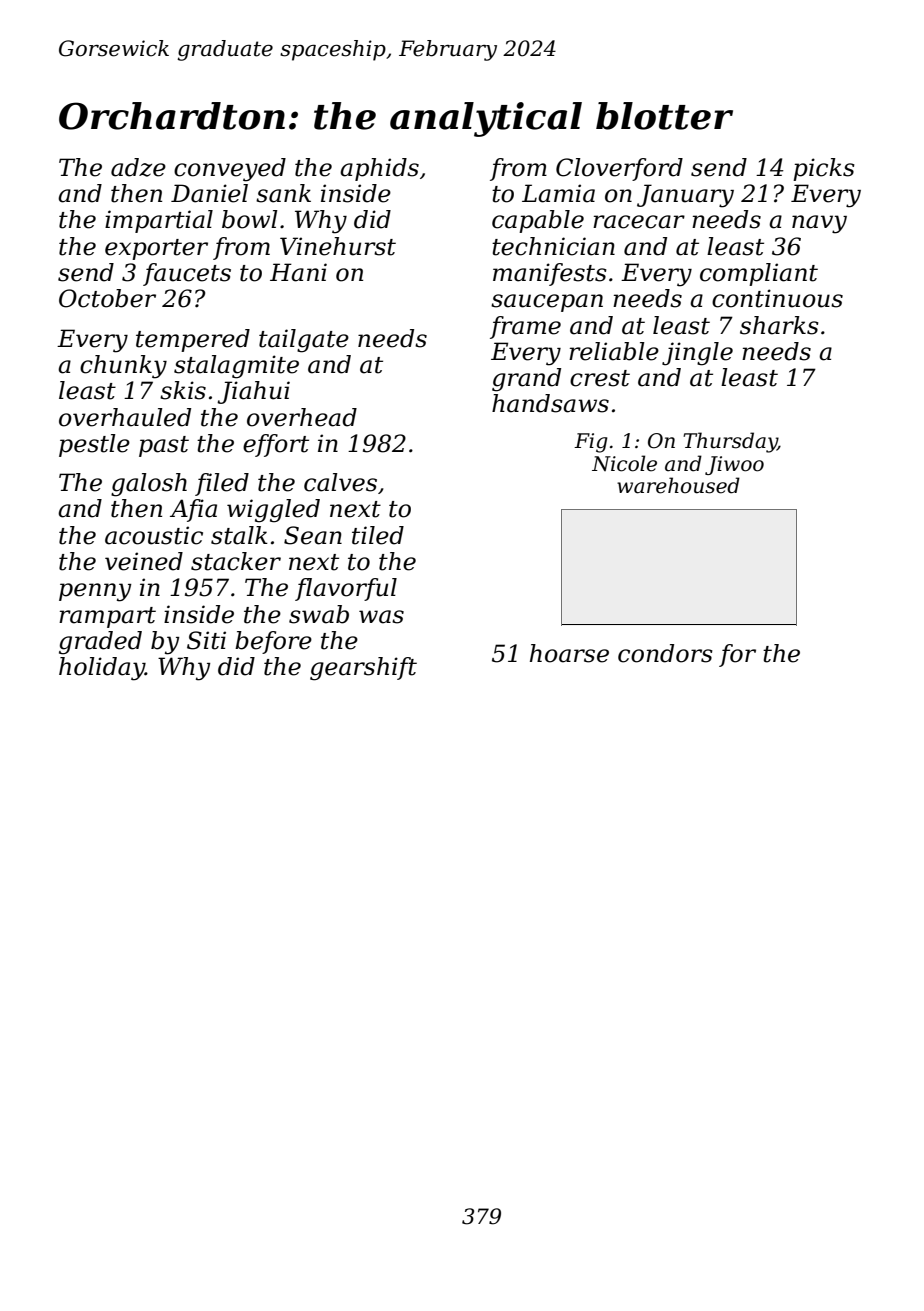 The image size is (924, 1311). Describe the element at coordinates (340, 482) in the screenshot. I see `calves` at that location.
